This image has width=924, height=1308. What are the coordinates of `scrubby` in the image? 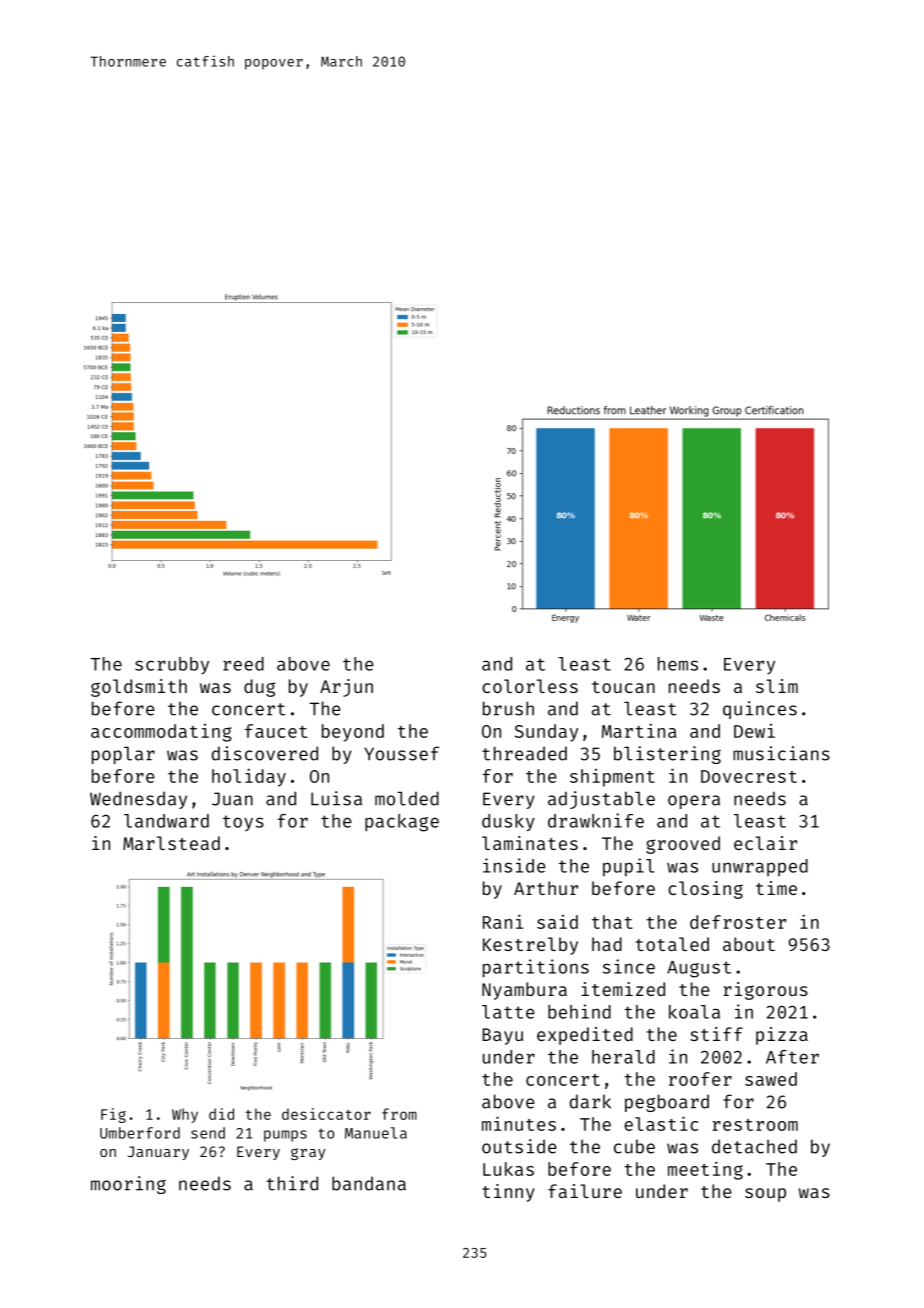 It's located at (172, 665).
